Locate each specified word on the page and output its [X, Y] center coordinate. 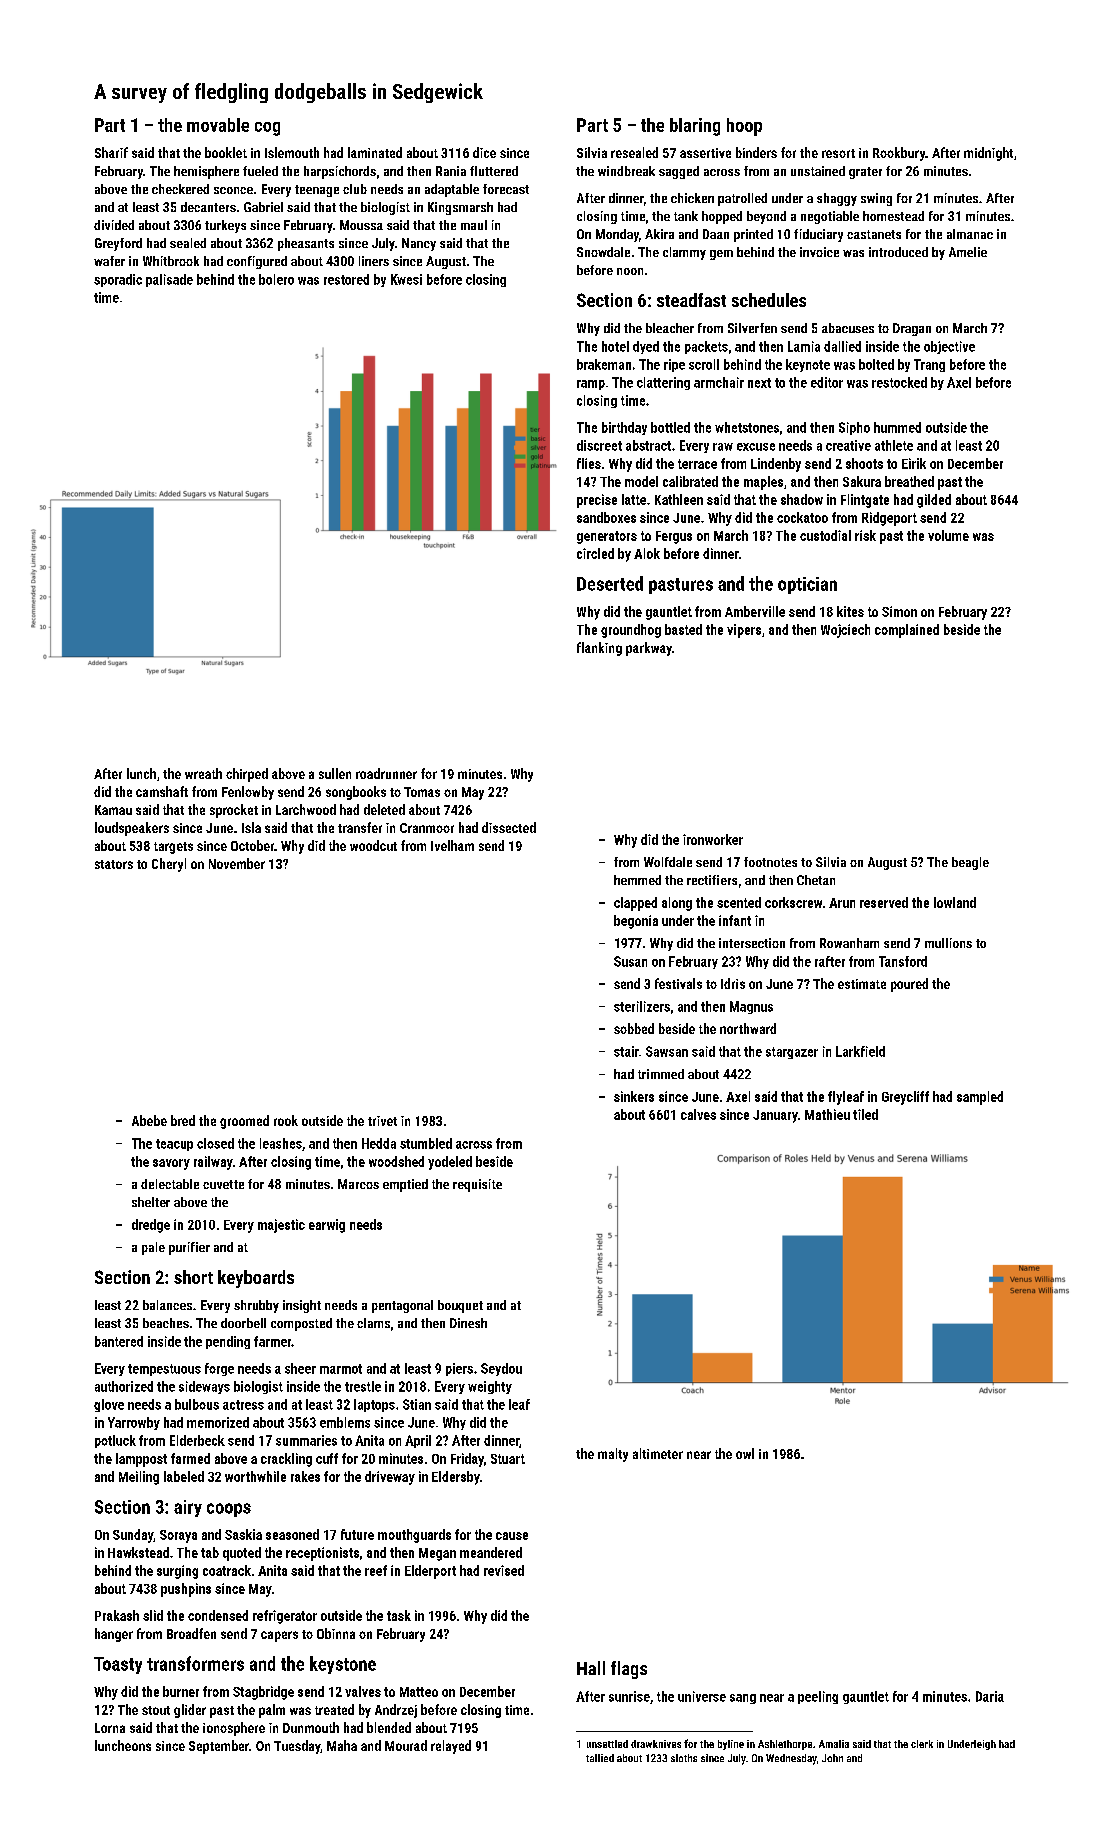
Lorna [110, 1728]
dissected [509, 827]
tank [686, 216]
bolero [276, 279]
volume [948, 535]
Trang [929, 365]
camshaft [162, 791]
